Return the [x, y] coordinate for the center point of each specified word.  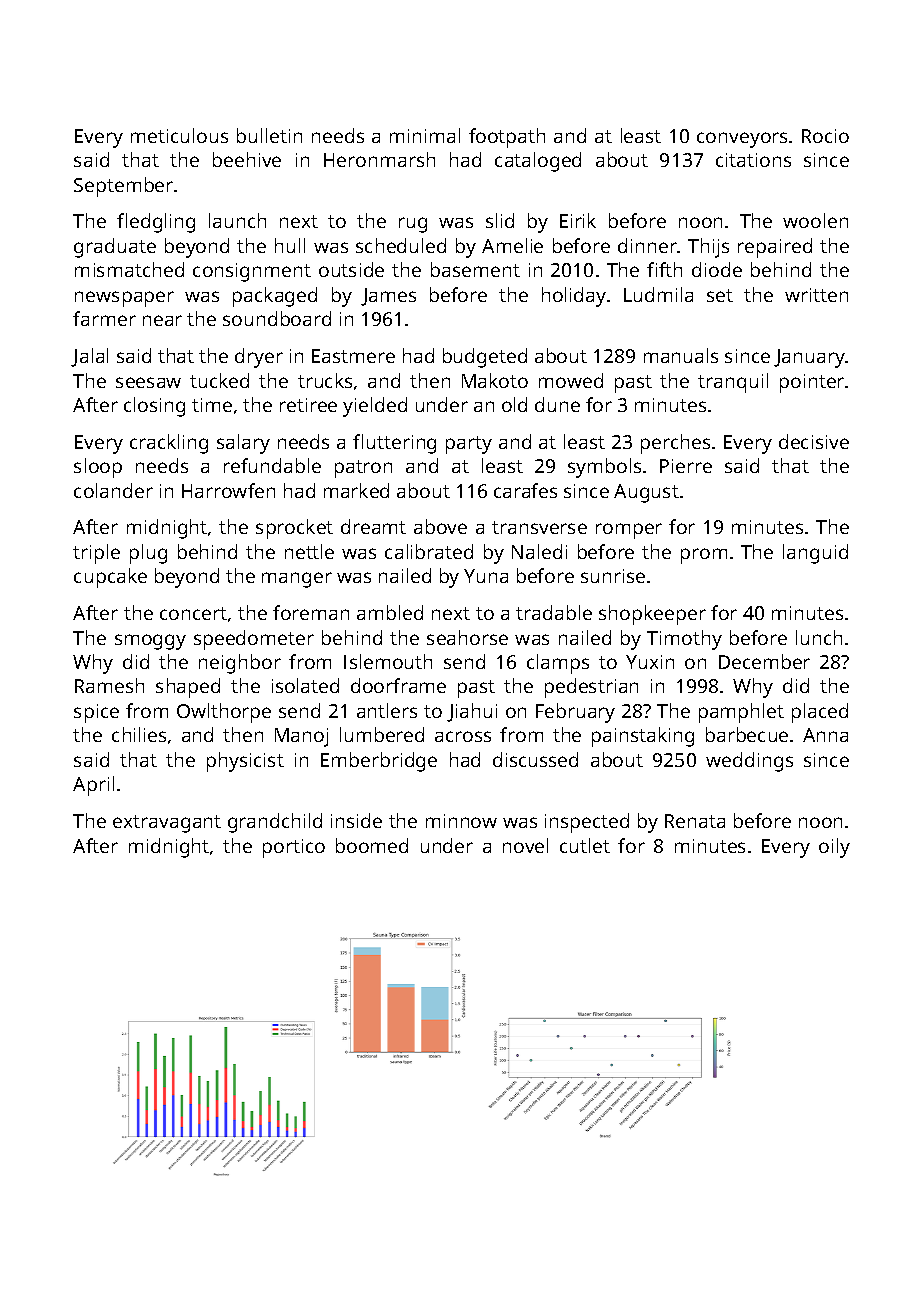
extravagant [167, 824]
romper [629, 531]
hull [290, 245]
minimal [425, 135]
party [469, 445]
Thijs [708, 248]
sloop [98, 468]
